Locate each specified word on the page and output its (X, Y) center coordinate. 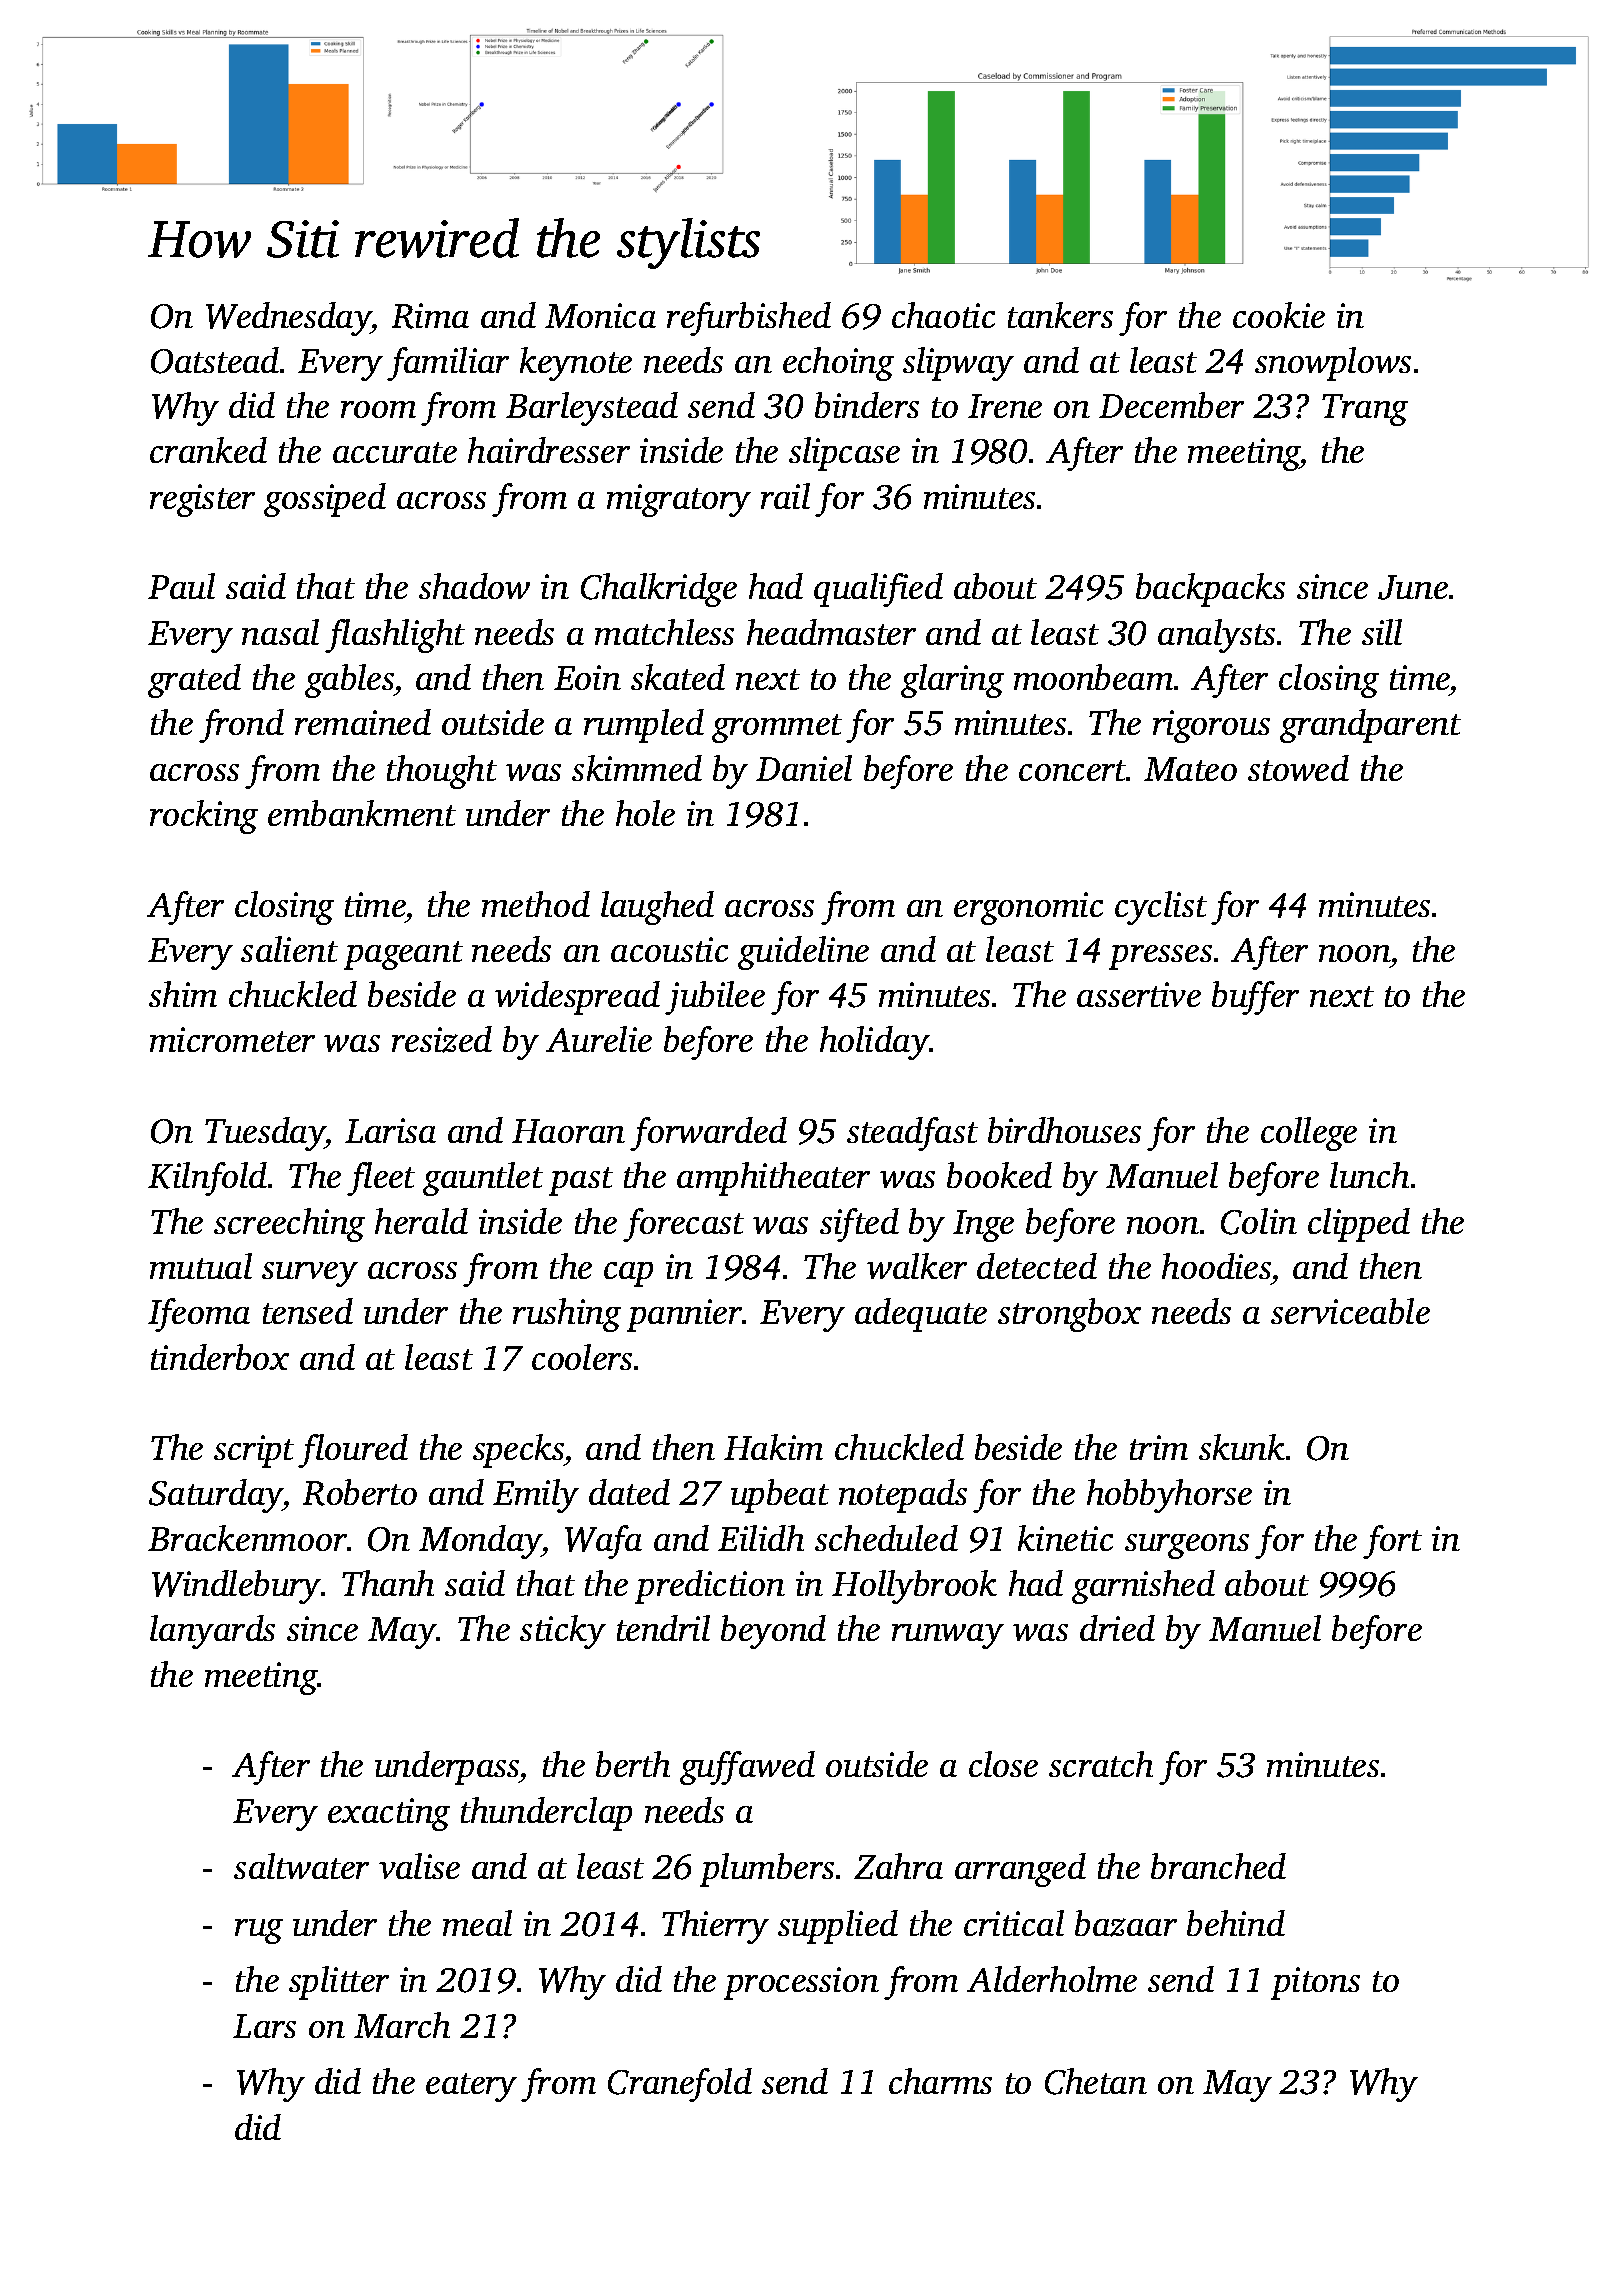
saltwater (301, 1866)
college (1309, 1134)
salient (289, 949)
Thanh (388, 1583)
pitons (1315, 1983)
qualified (878, 590)
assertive (1139, 994)
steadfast (912, 1134)
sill (1382, 632)
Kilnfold (207, 1179)
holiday (875, 1043)
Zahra (898, 1866)
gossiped (325, 500)
